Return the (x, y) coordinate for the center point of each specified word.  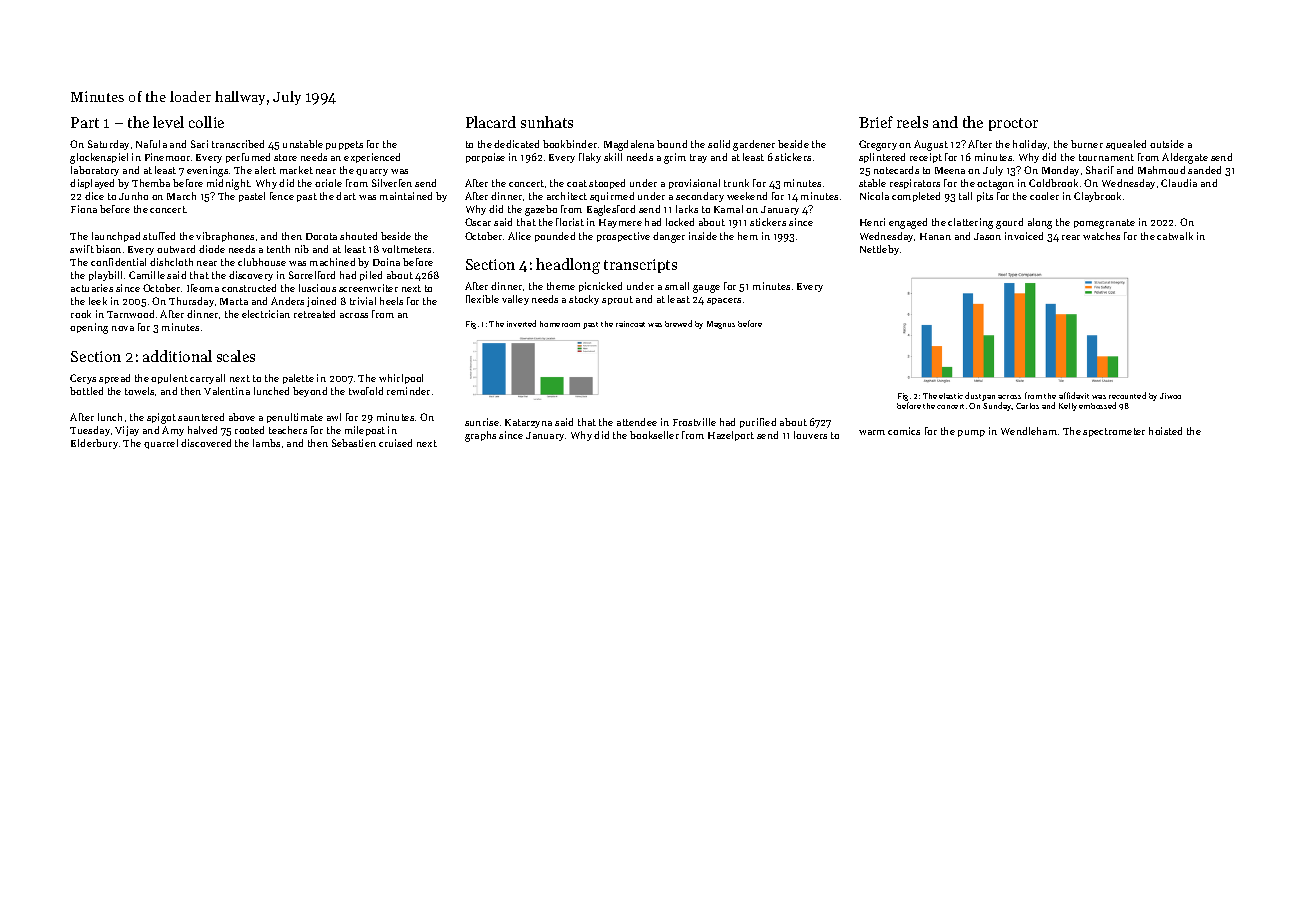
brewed (678, 323)
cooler (1044, 196)
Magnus (721, 325)
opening (89, 328)
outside (1167, 144)
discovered (206, 443)
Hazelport (731, 436)
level (168, 122)
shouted (358, 236)
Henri (872, 222)
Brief (876, 122)
